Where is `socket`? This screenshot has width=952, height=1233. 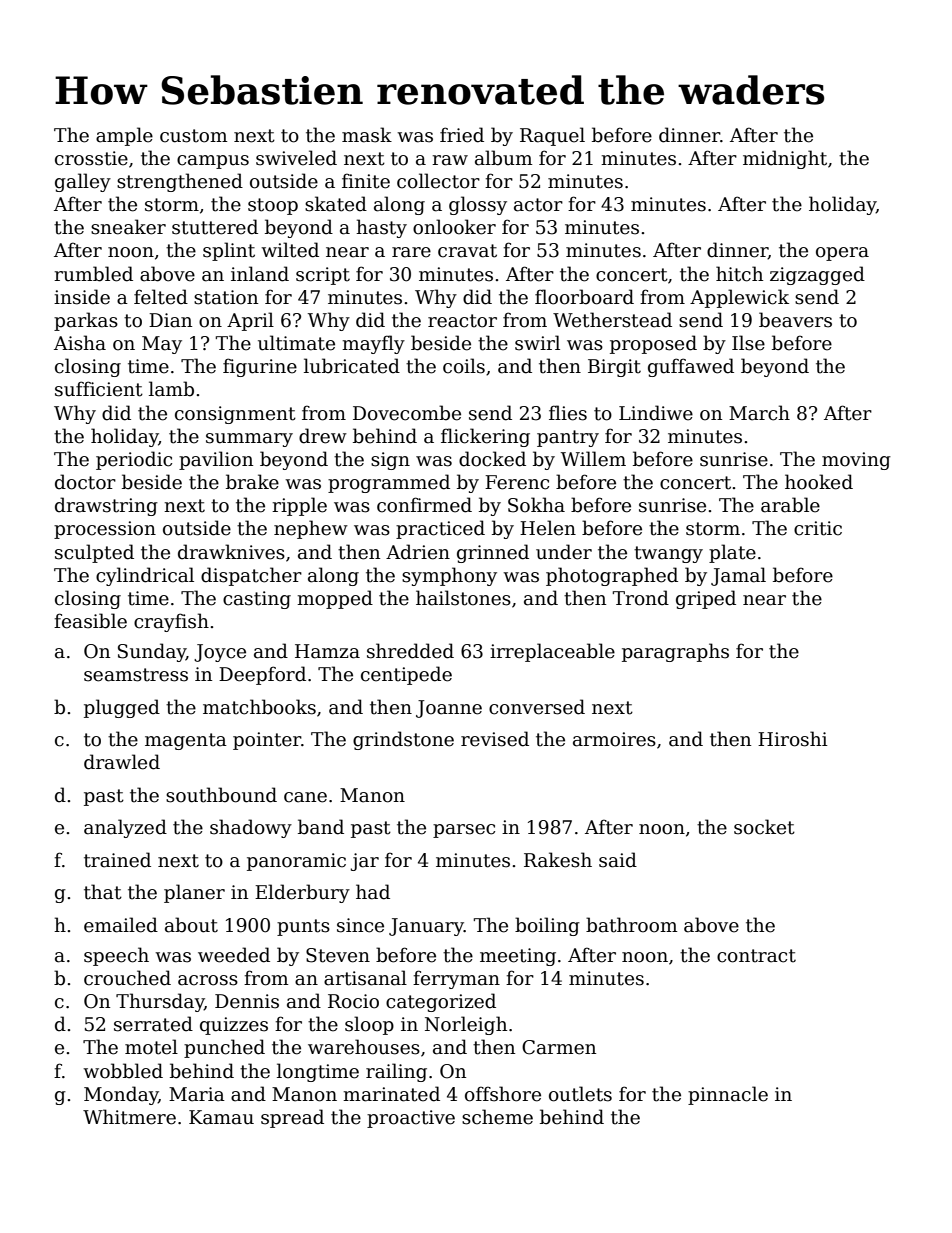
socket is located at coordinates (764, 827).
